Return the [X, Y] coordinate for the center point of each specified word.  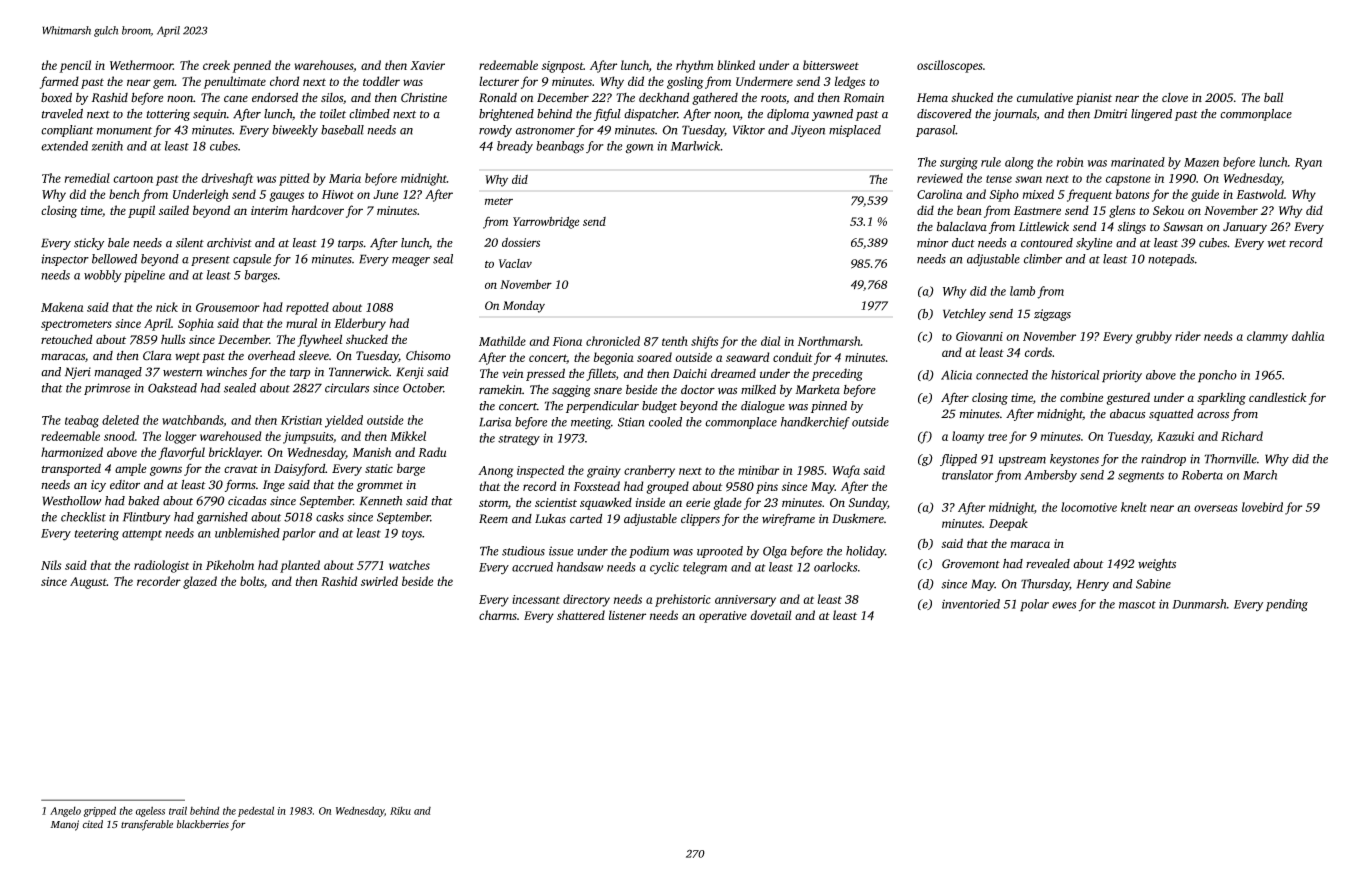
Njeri [78, 373]
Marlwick [696, 146]
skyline [1094, 244]
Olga [775, 552]
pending [1287, 605]
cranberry [649, 471]
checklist [83, 517]
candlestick [1278, 397]
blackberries [203, 824]
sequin [210, 115]
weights [1157, 565]
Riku [400, 810]
